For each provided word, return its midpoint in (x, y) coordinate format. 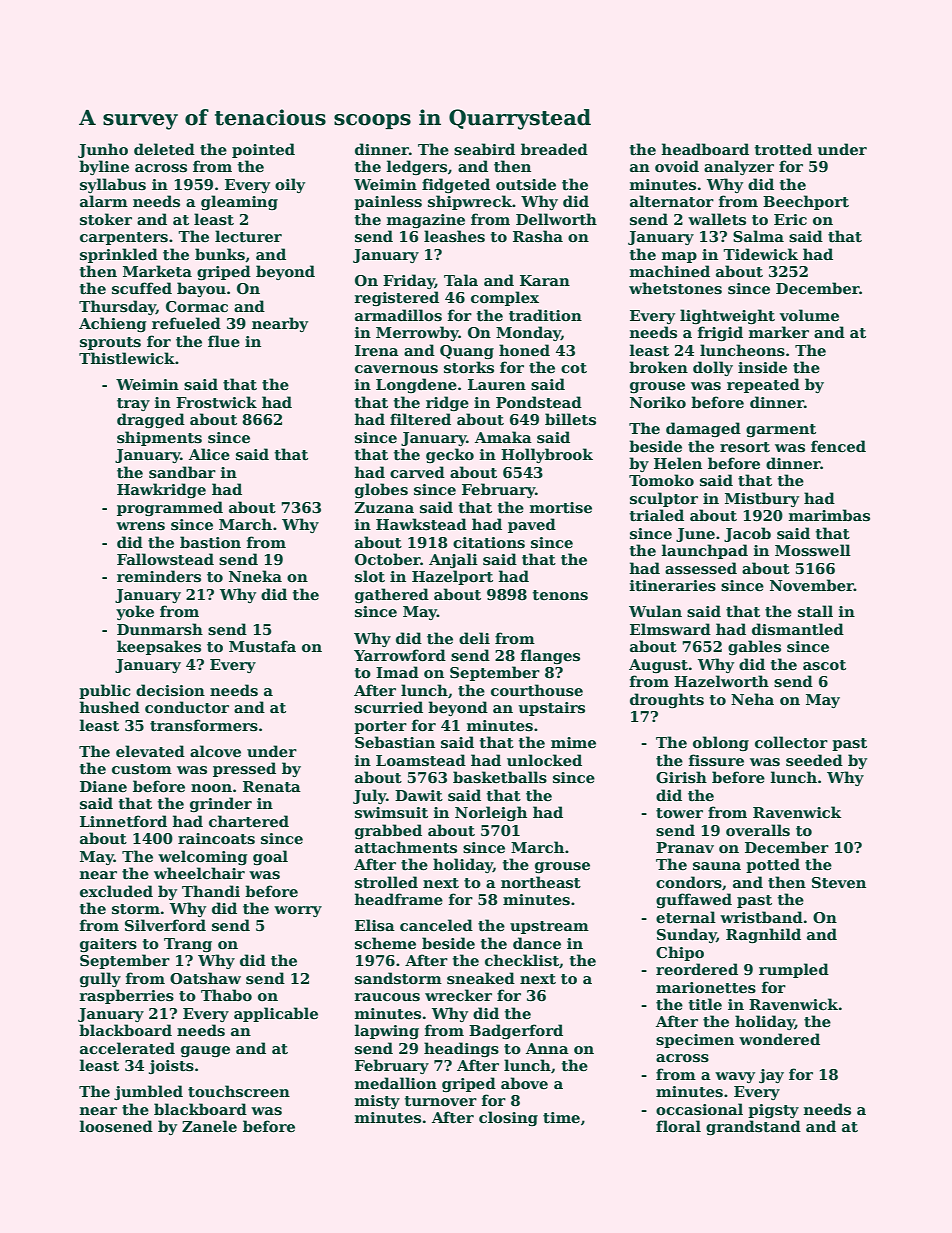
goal (270, 857)
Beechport (806, 202)
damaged (703, 429)
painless (388, 202)
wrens (140, 526)
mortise (561, 507)
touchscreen (239, 1091)
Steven (839, 882)
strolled (386, 882)
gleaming (239, 202)
